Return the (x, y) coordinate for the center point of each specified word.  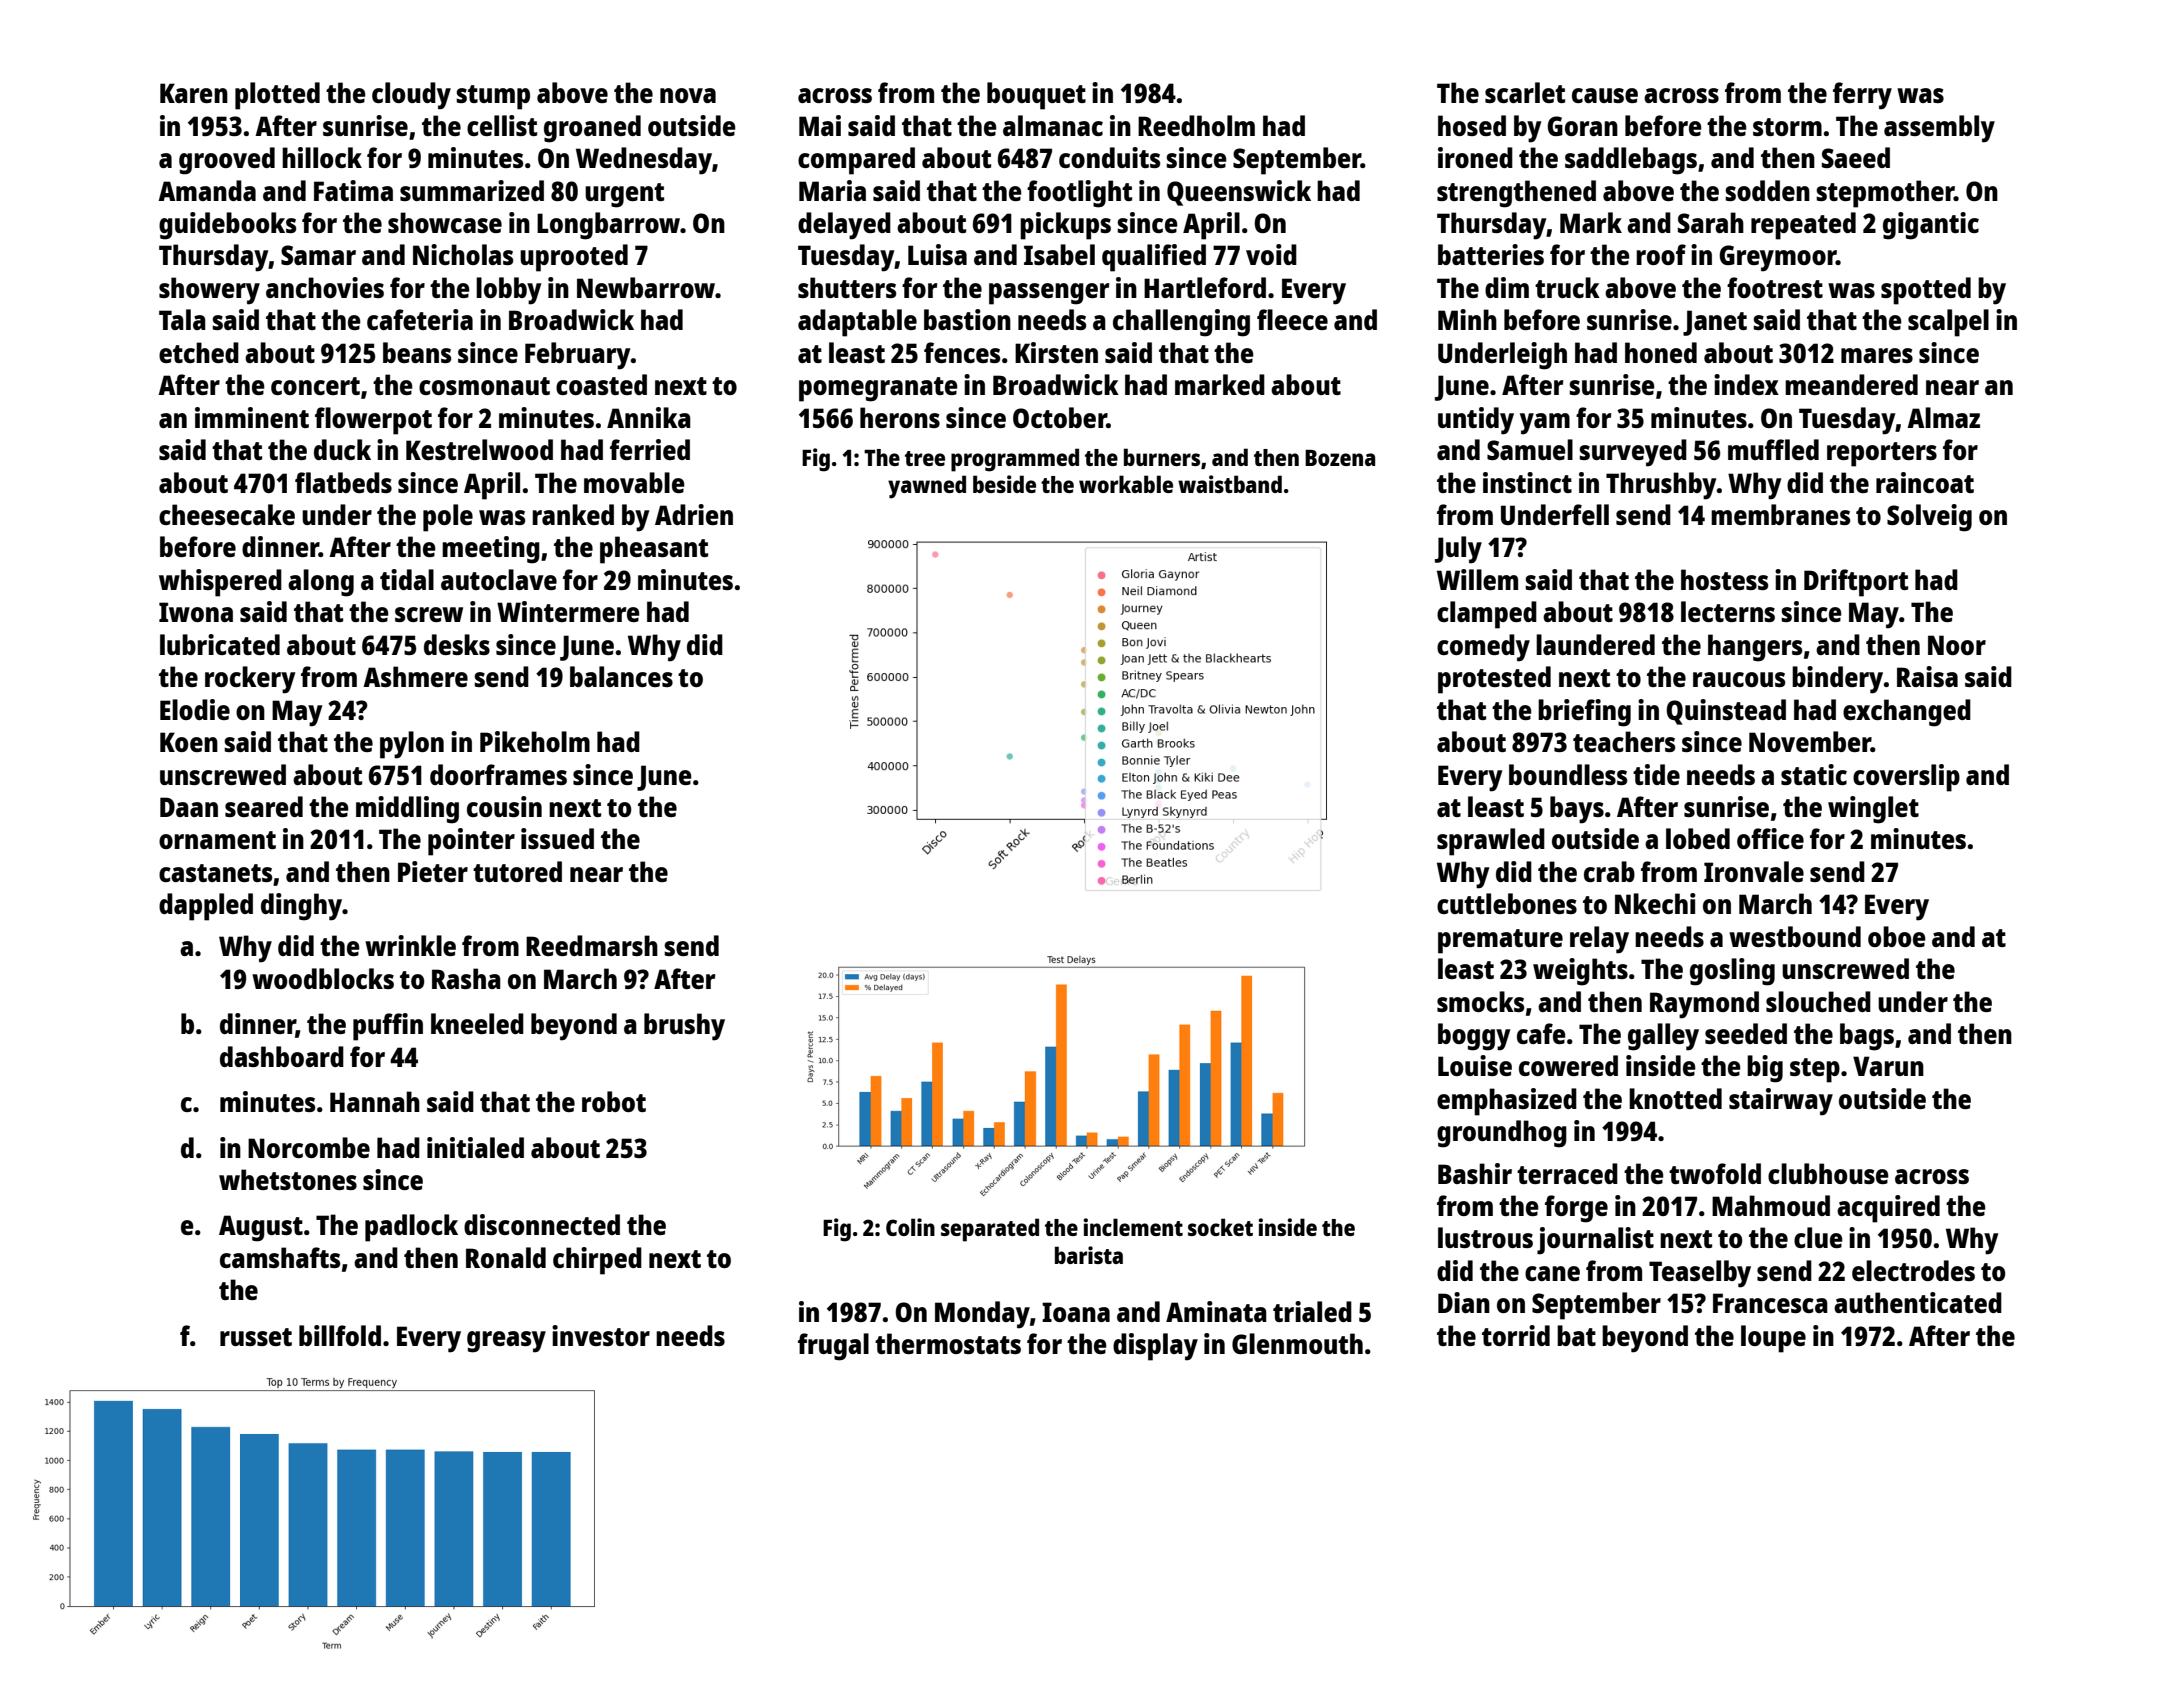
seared (264, 806)
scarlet (1525, 92)
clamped (1487, 615)
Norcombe (309, 1147)
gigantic (1931, 226)
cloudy (411, 96)
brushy (684, 1027)
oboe (1897, 936)
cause (1605, 95)
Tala (182, 319)
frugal (833, 1347)
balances (621, 676)
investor (601, 1335)
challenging (1181, 323)
